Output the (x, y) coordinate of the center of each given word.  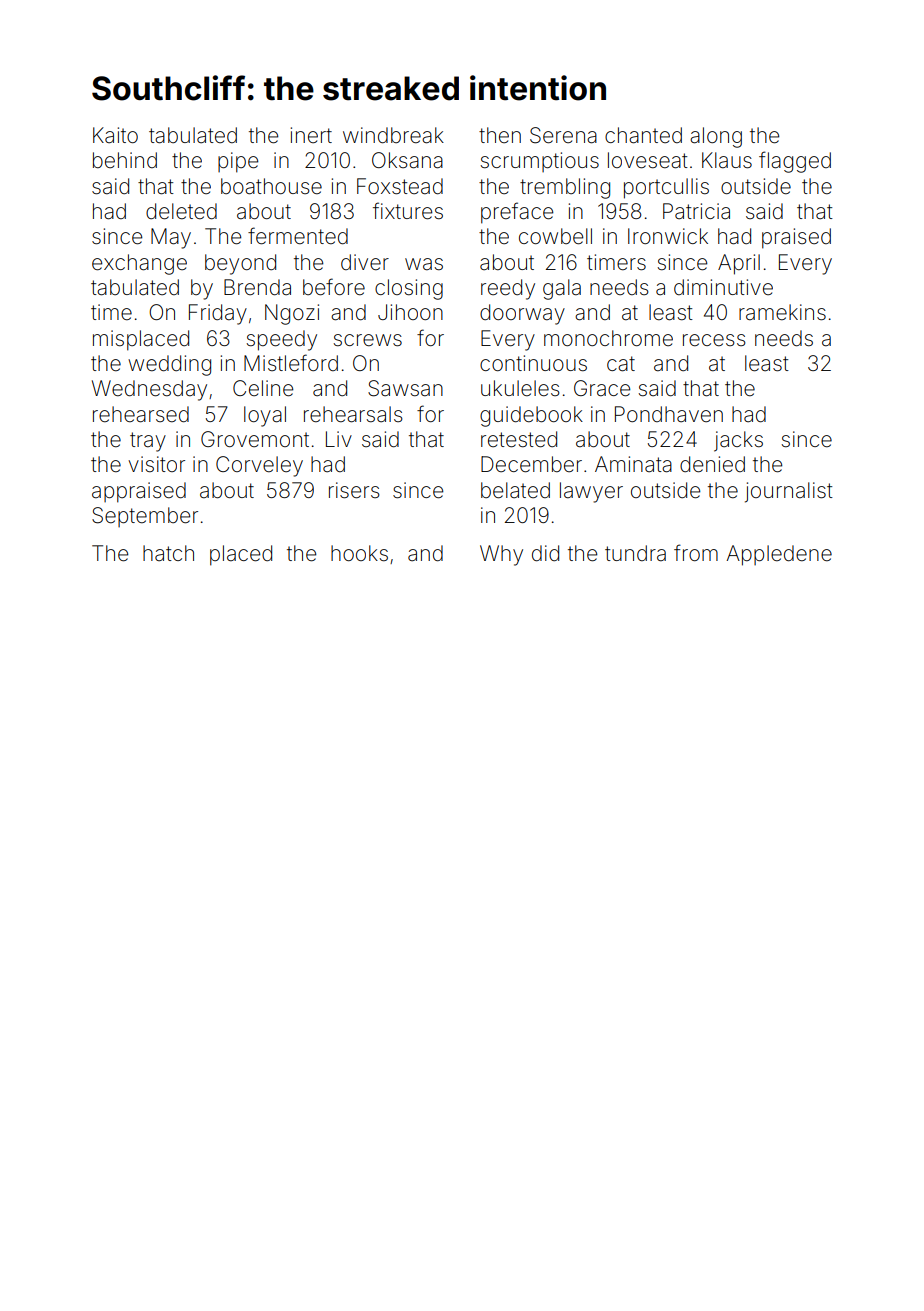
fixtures (408, 211)
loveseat (648, 160)
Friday (218, 314)
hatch (168, 553)
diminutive (723, 287)
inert (311, 135)
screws (368, 340)
